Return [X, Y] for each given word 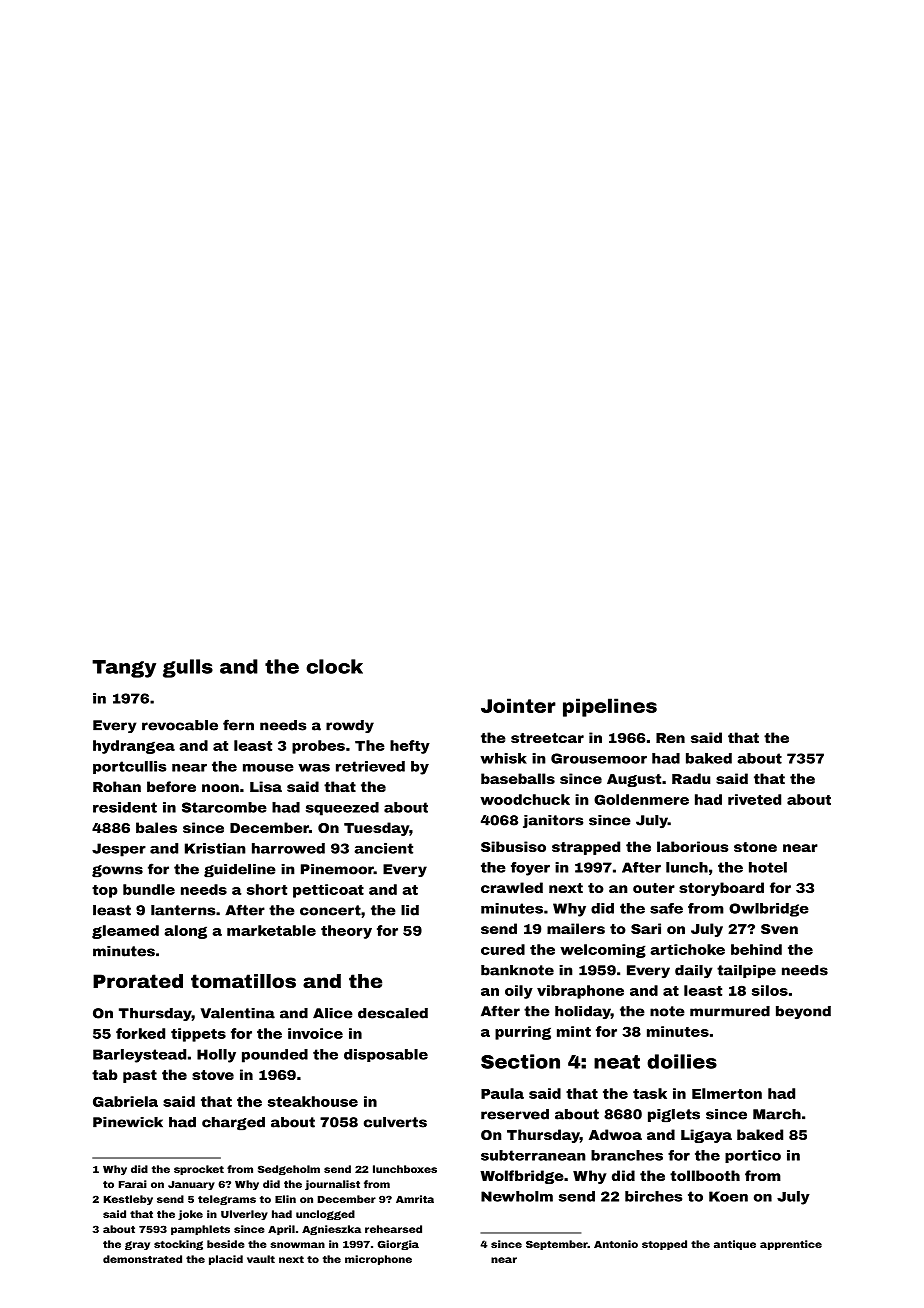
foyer [530, 869]
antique [735, 1245]
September [557, 1245]
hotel [768, 867]
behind [756, 949]
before [171, 786]
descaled [393, 1013]
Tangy [124, 669]
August [634, 780]
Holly [216, 1056]
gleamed [125, 932]
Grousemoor [599, 758]
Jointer [518, 705]
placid [226, 1260]
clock [334, 666]
